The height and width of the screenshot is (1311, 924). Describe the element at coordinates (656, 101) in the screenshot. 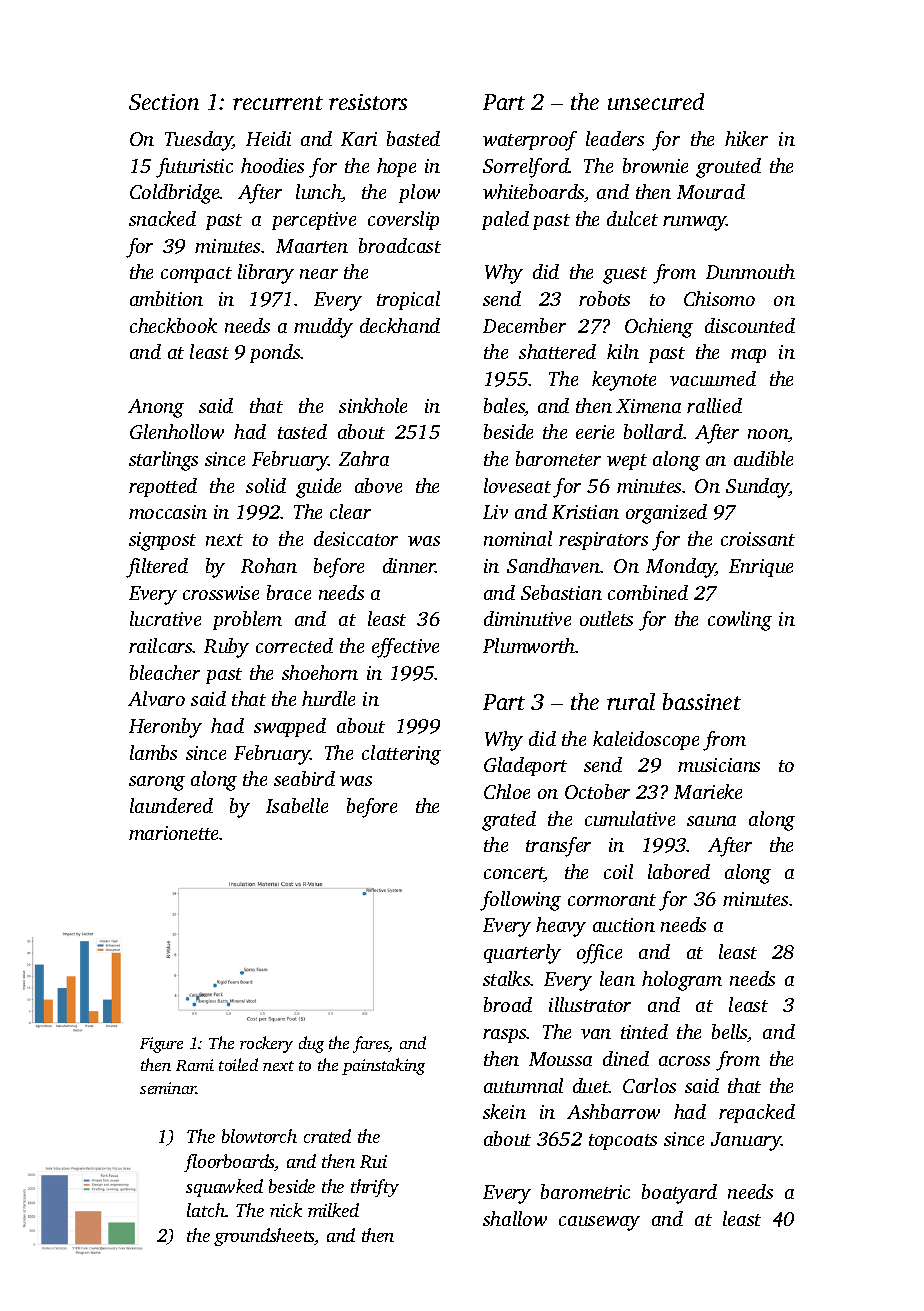

I see `unsecured` at that location.
